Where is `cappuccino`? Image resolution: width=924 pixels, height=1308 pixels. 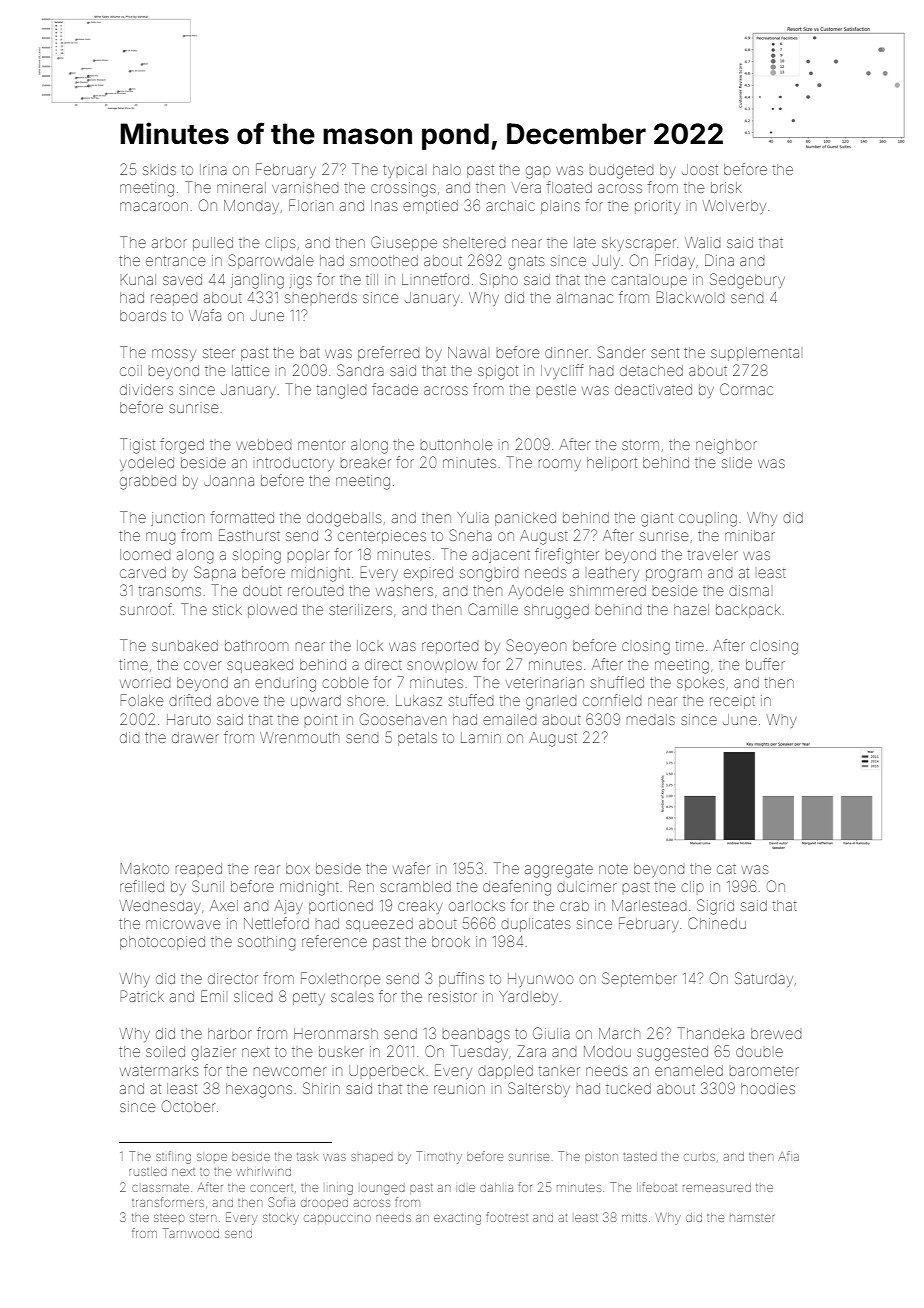 cappuccino is located at coordinates (337, 1219).
